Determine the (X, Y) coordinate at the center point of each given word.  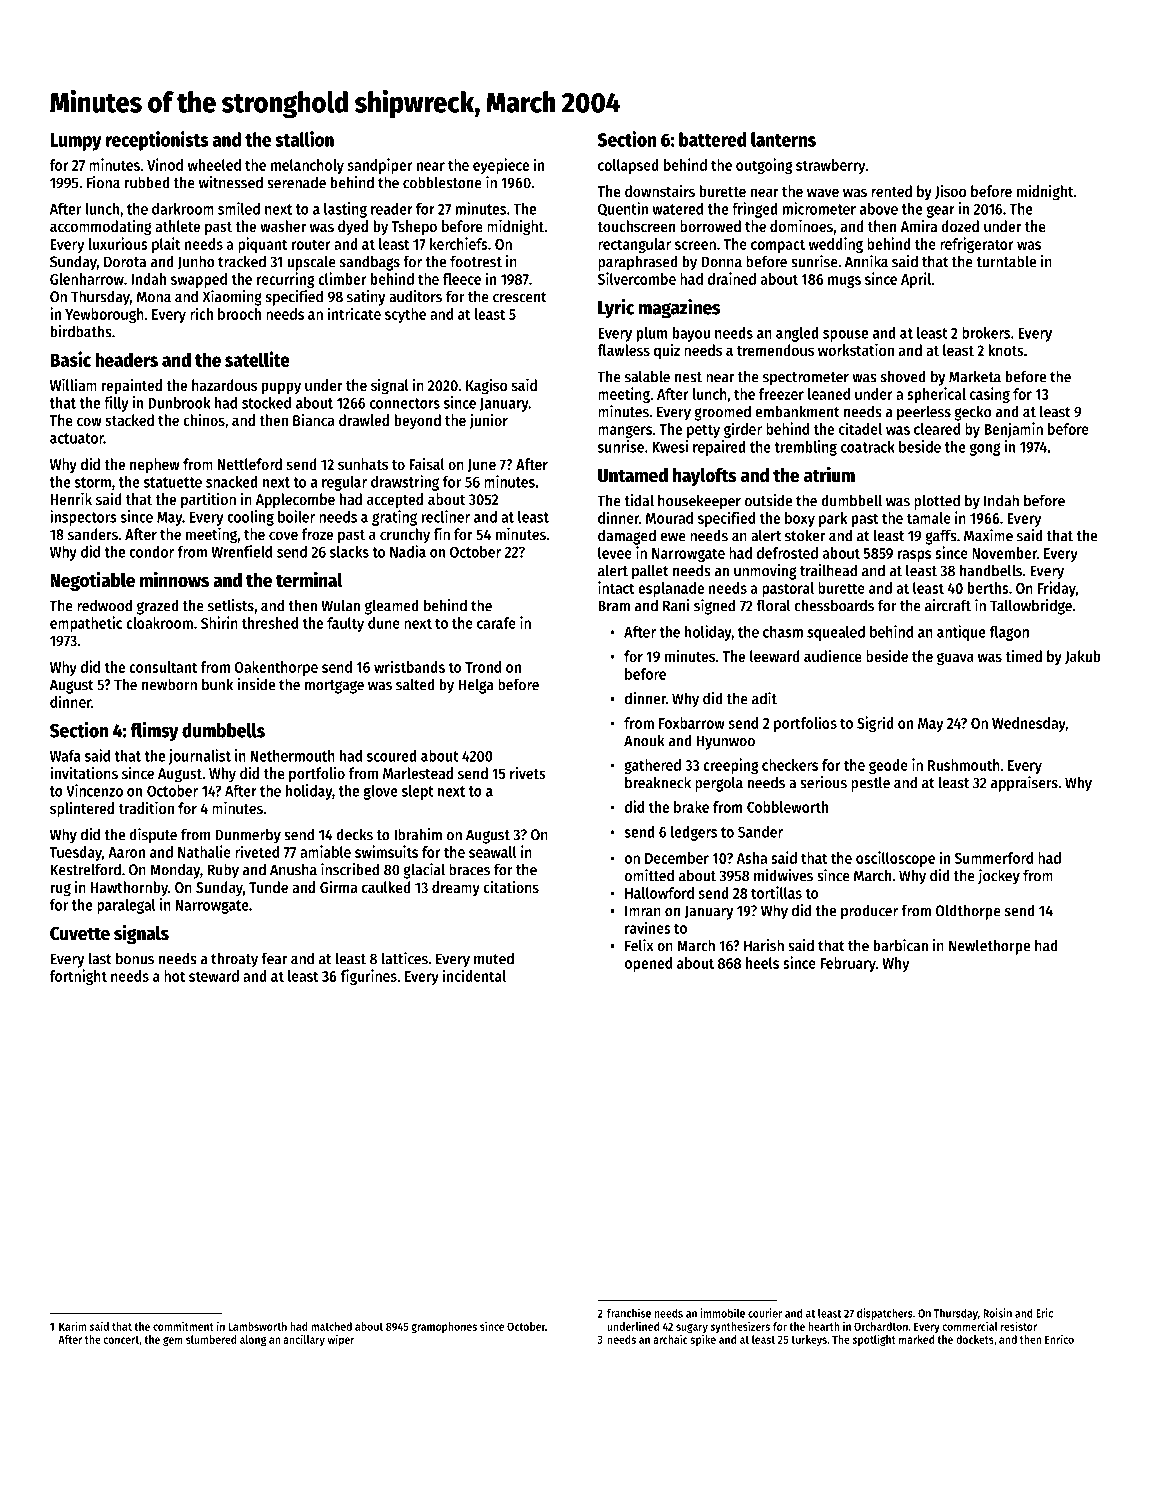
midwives (783, 875)
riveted (257, 851)
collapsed (628, 166)
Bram (614, 606)
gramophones (444, 1327)
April (916, 280)
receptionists (157, 141)
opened (648, 964)
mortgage (334, 687)
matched (331, 1326)
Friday (1057, 589)
